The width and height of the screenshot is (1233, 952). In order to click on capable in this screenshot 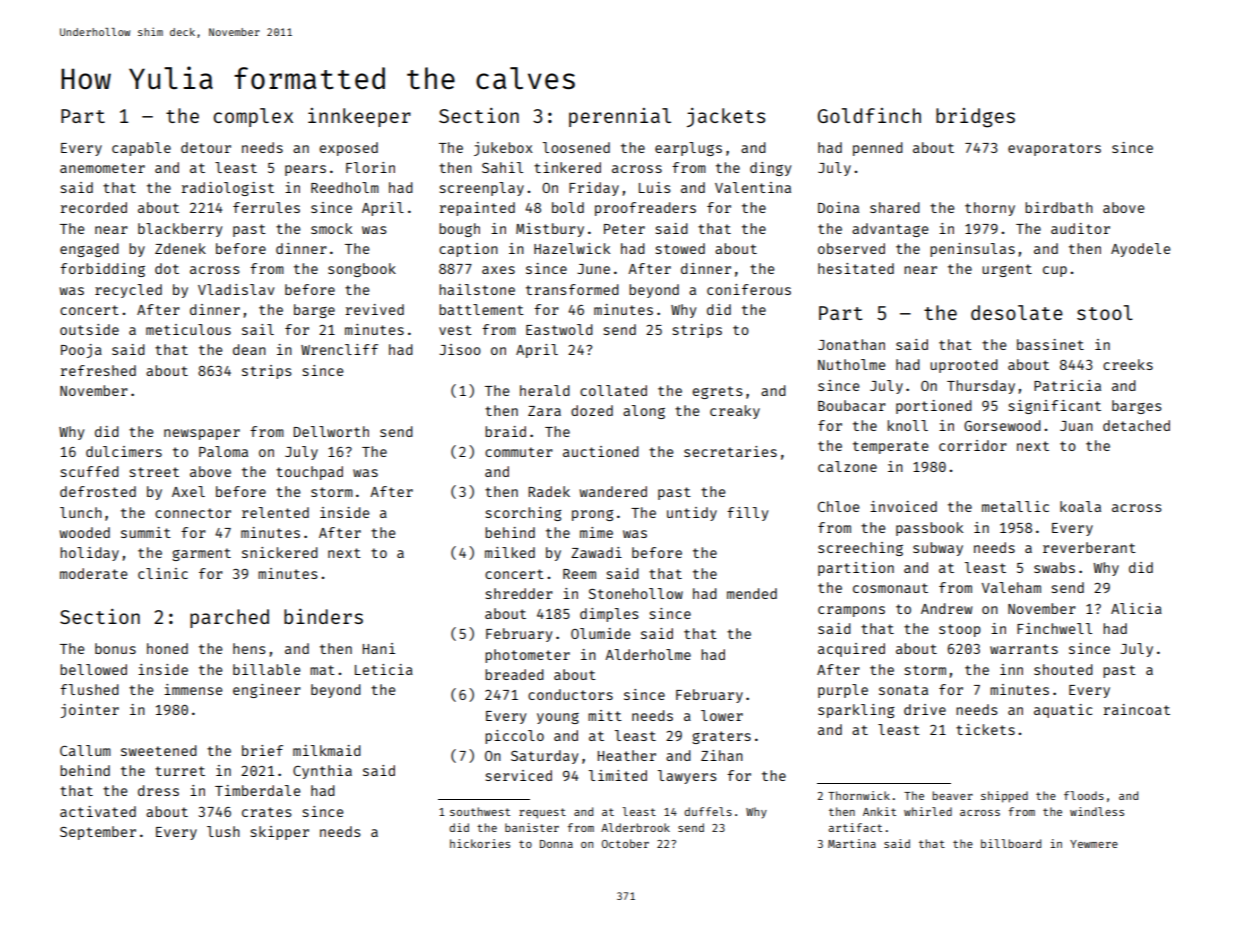, I will do `click(141, 149)`.
